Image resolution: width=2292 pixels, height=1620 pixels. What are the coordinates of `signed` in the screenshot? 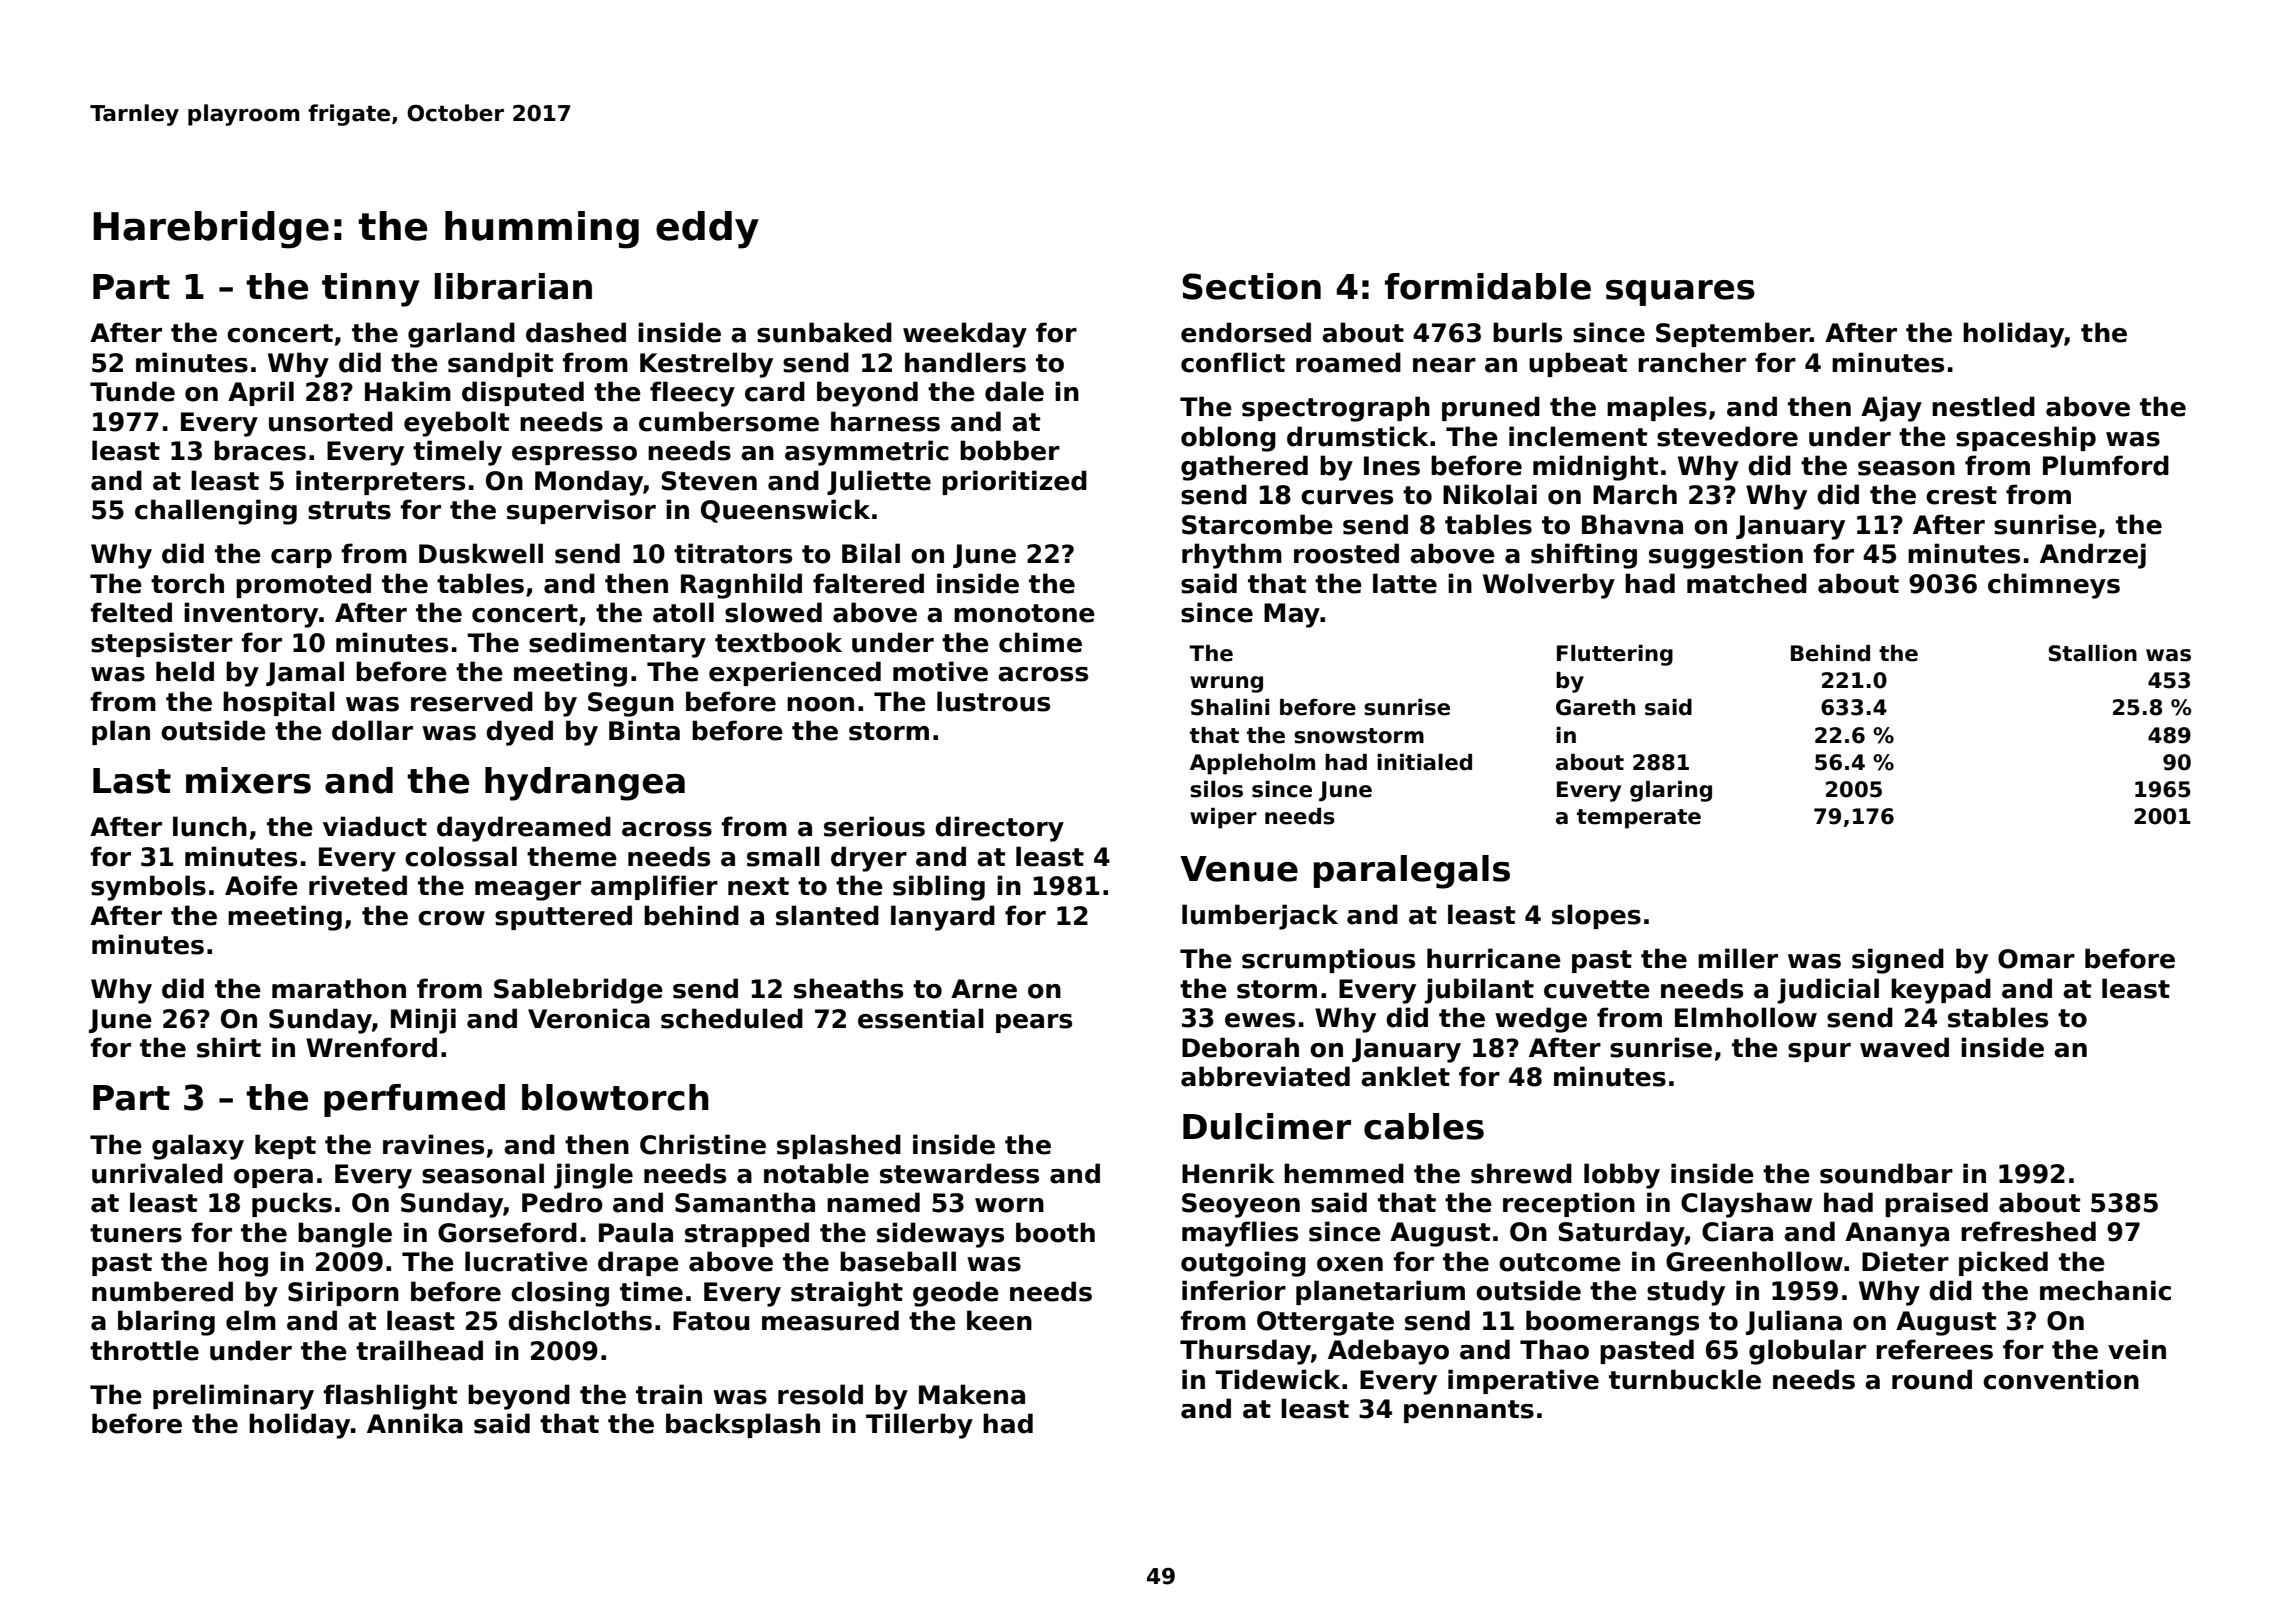 It's located at (1898, 961).
